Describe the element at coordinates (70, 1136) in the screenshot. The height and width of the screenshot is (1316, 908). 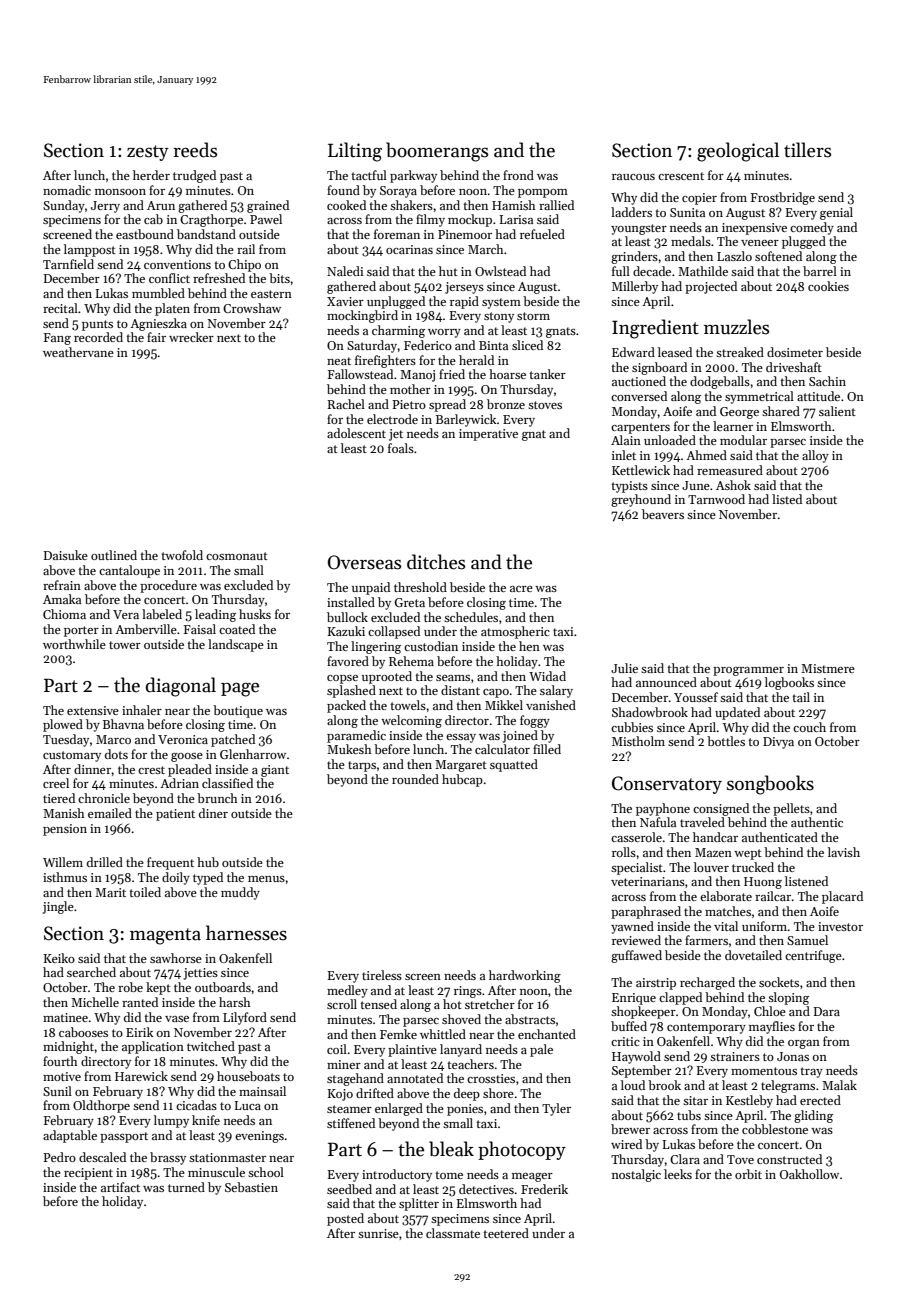
I see `adaptable` at that location.
